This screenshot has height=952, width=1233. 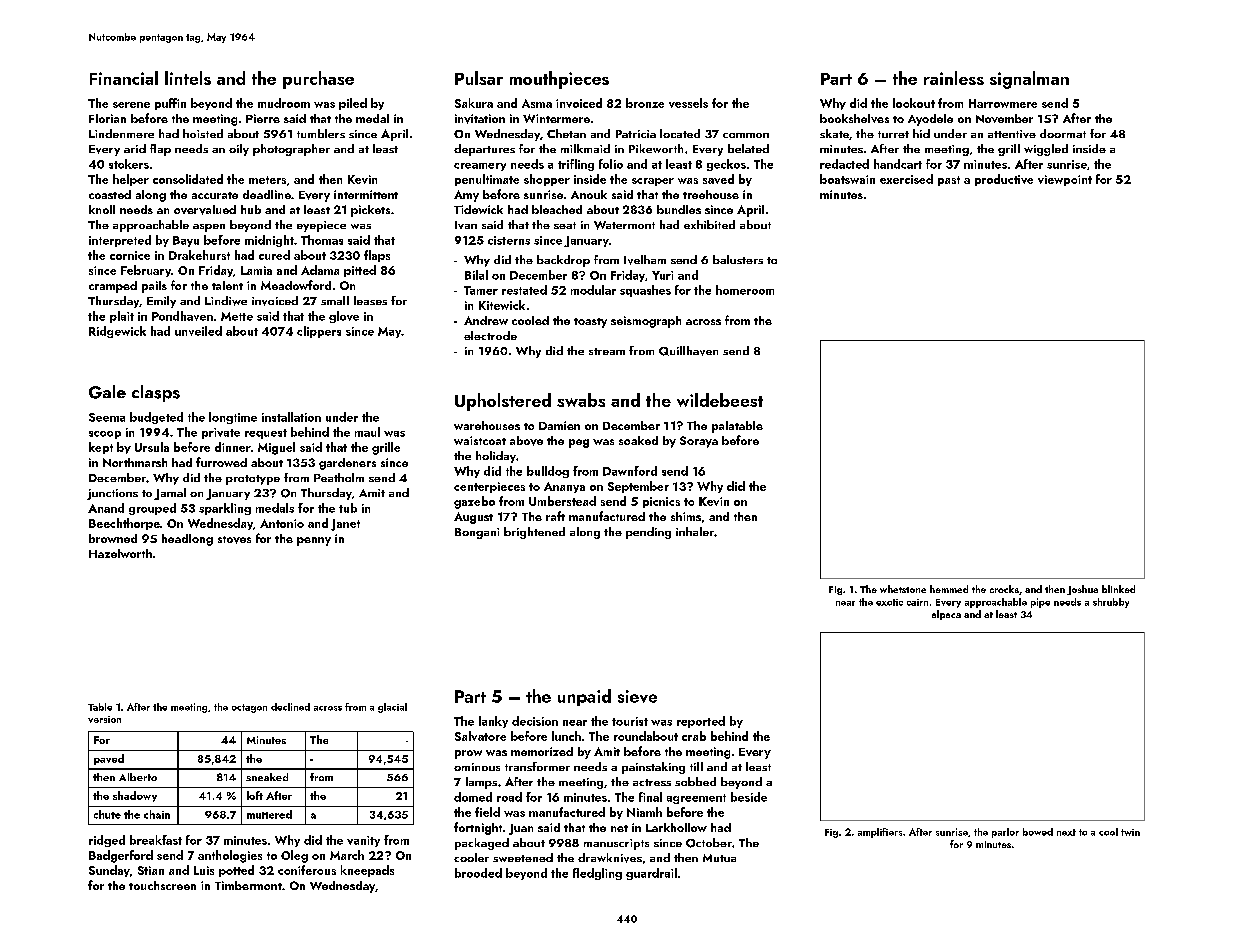 What do you see at coordinates (347, 464) in the screenshot?
I see `gardeners` at bounding box center [347, 464].
